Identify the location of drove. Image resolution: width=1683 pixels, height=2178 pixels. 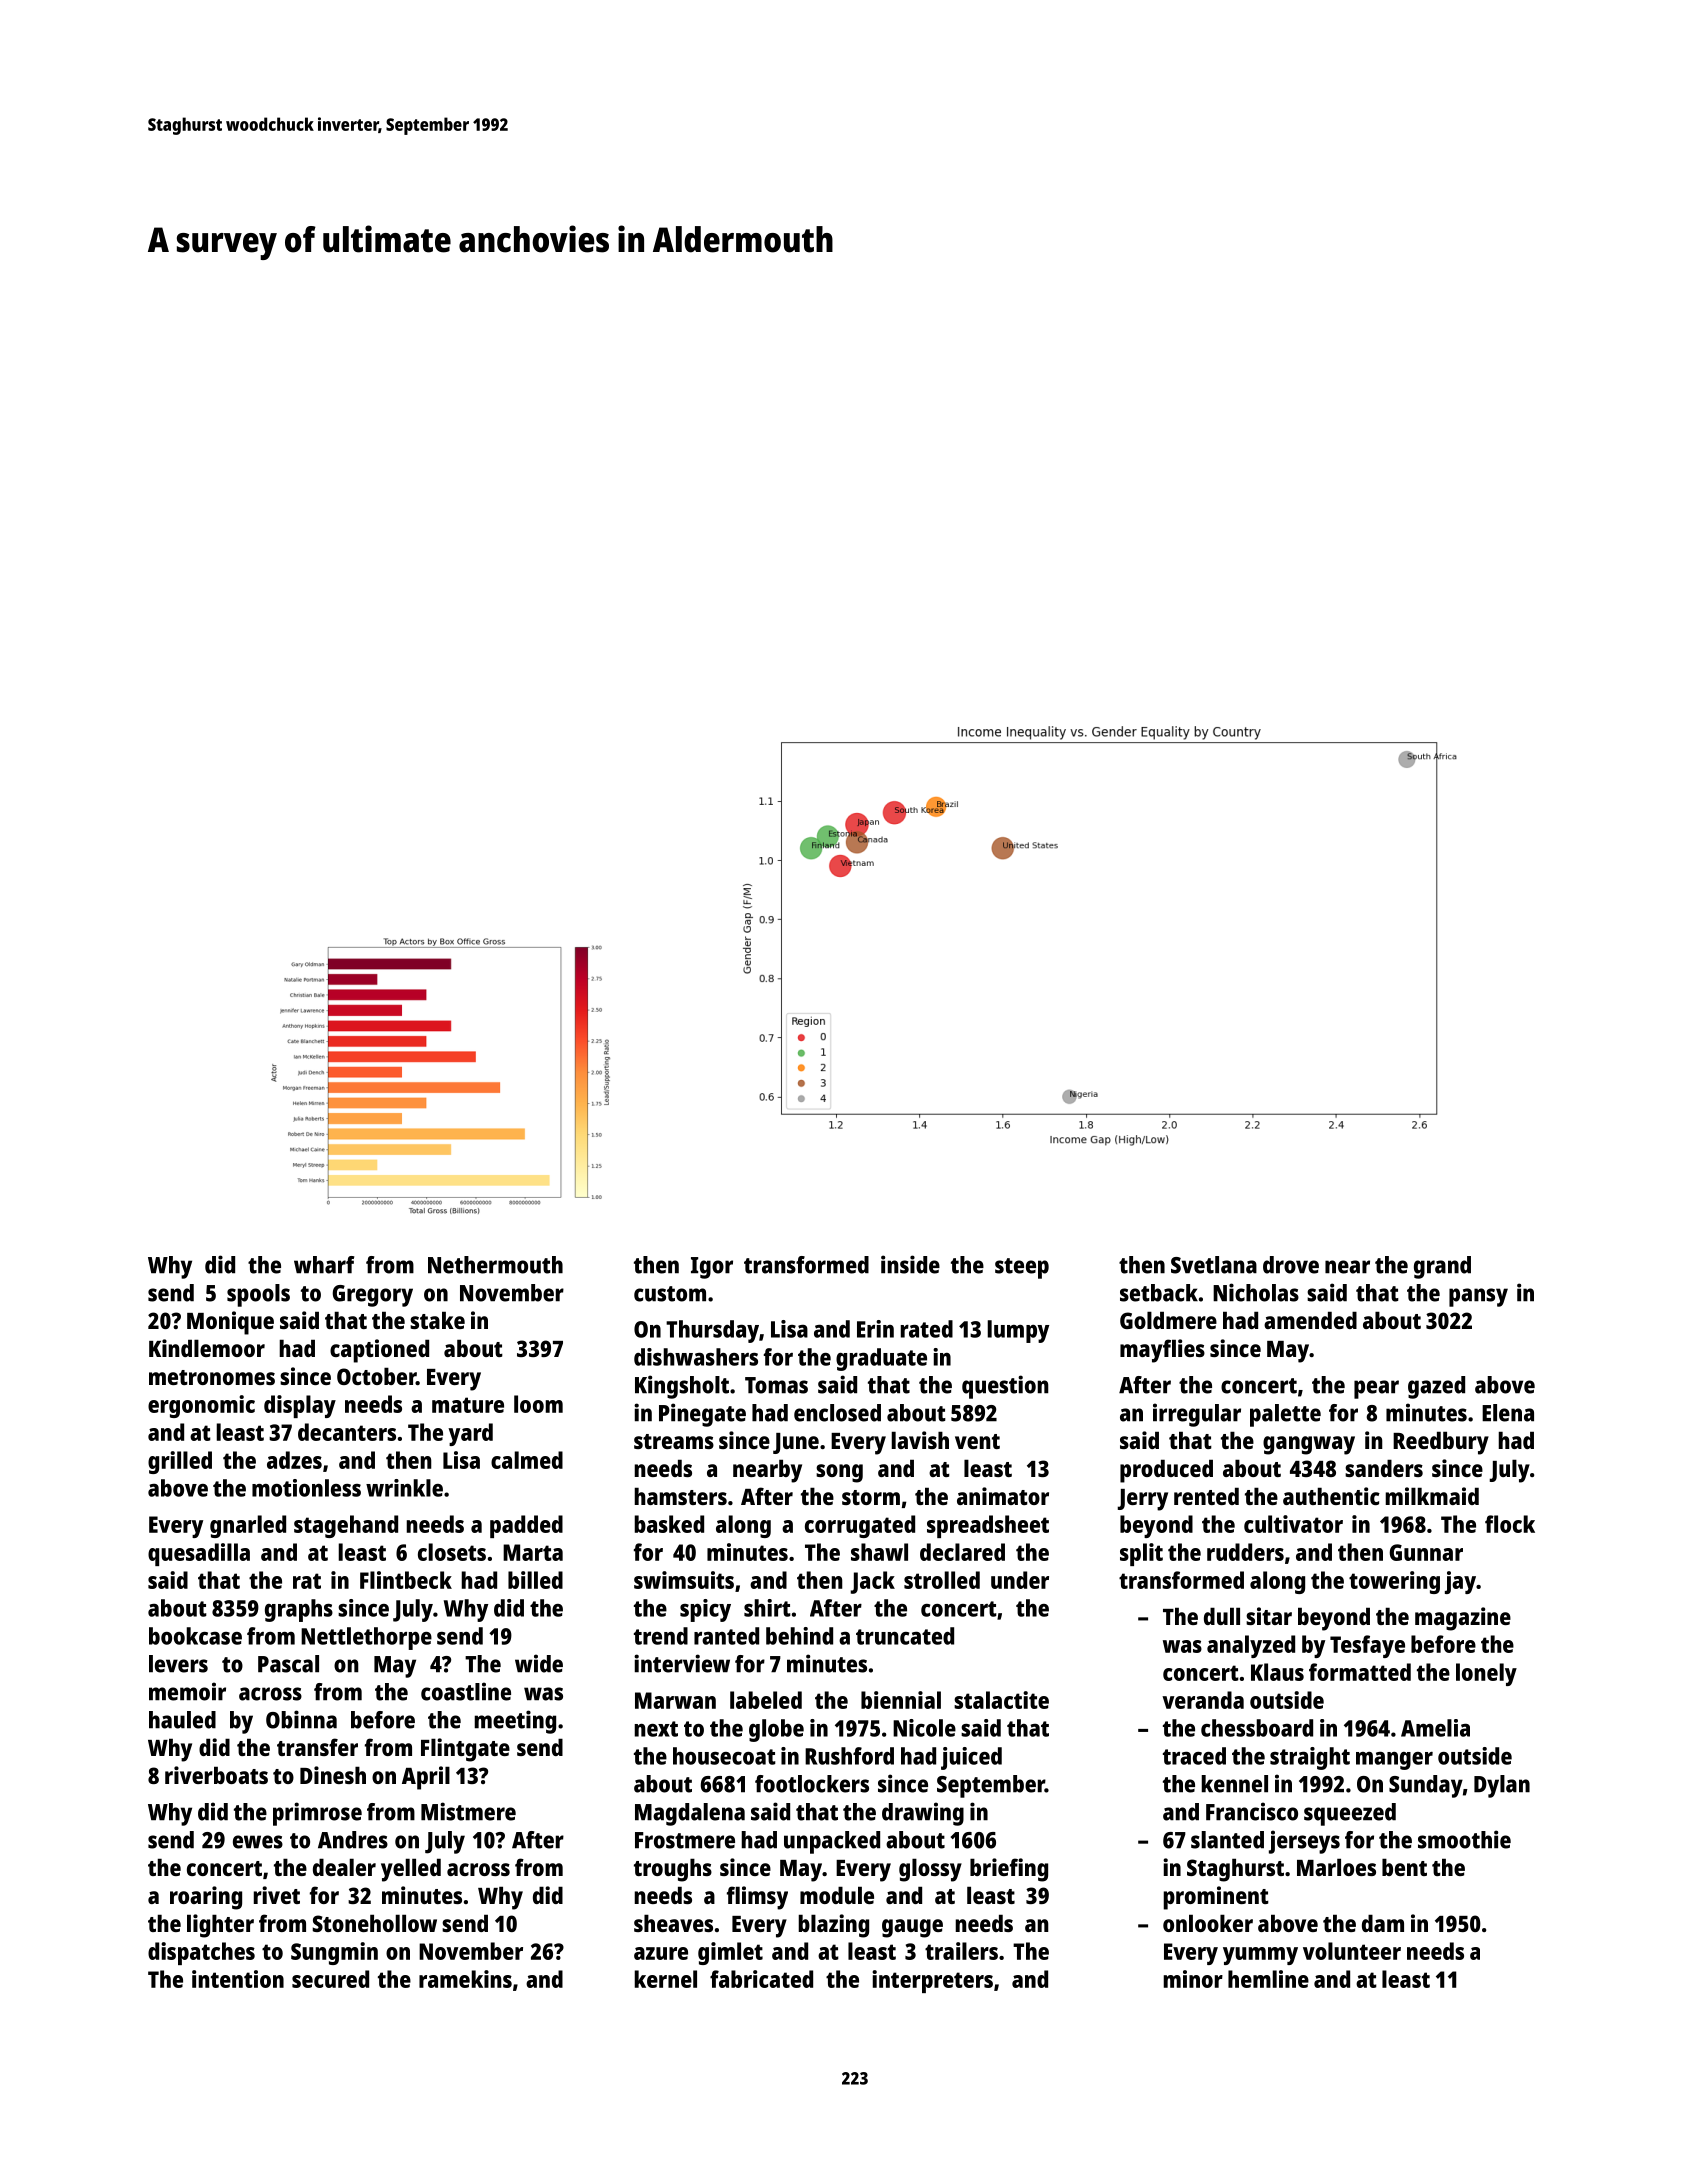
(1291, 1265).
